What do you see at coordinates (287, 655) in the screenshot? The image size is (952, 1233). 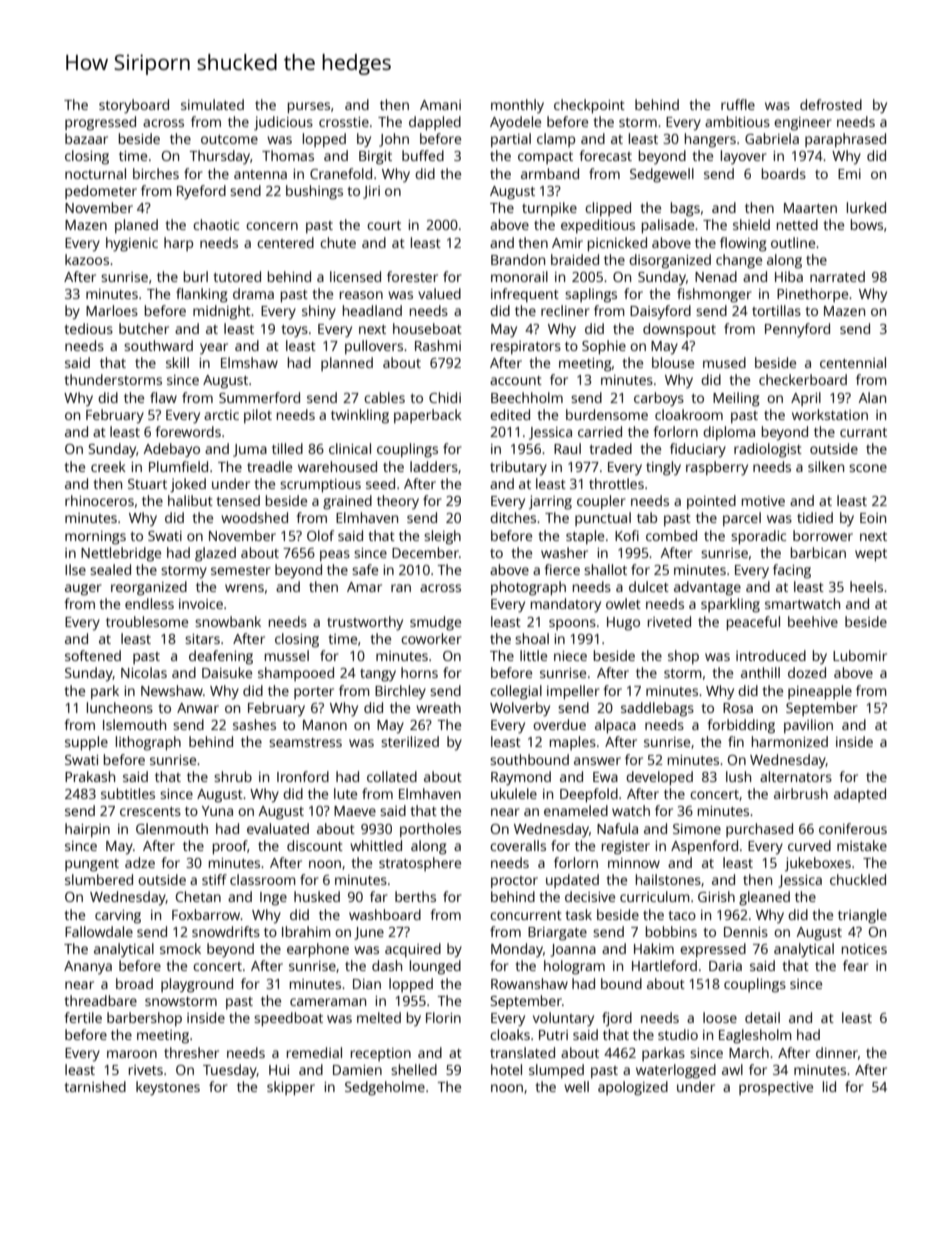 I see `mussel` at bounding box center [287, 655].
